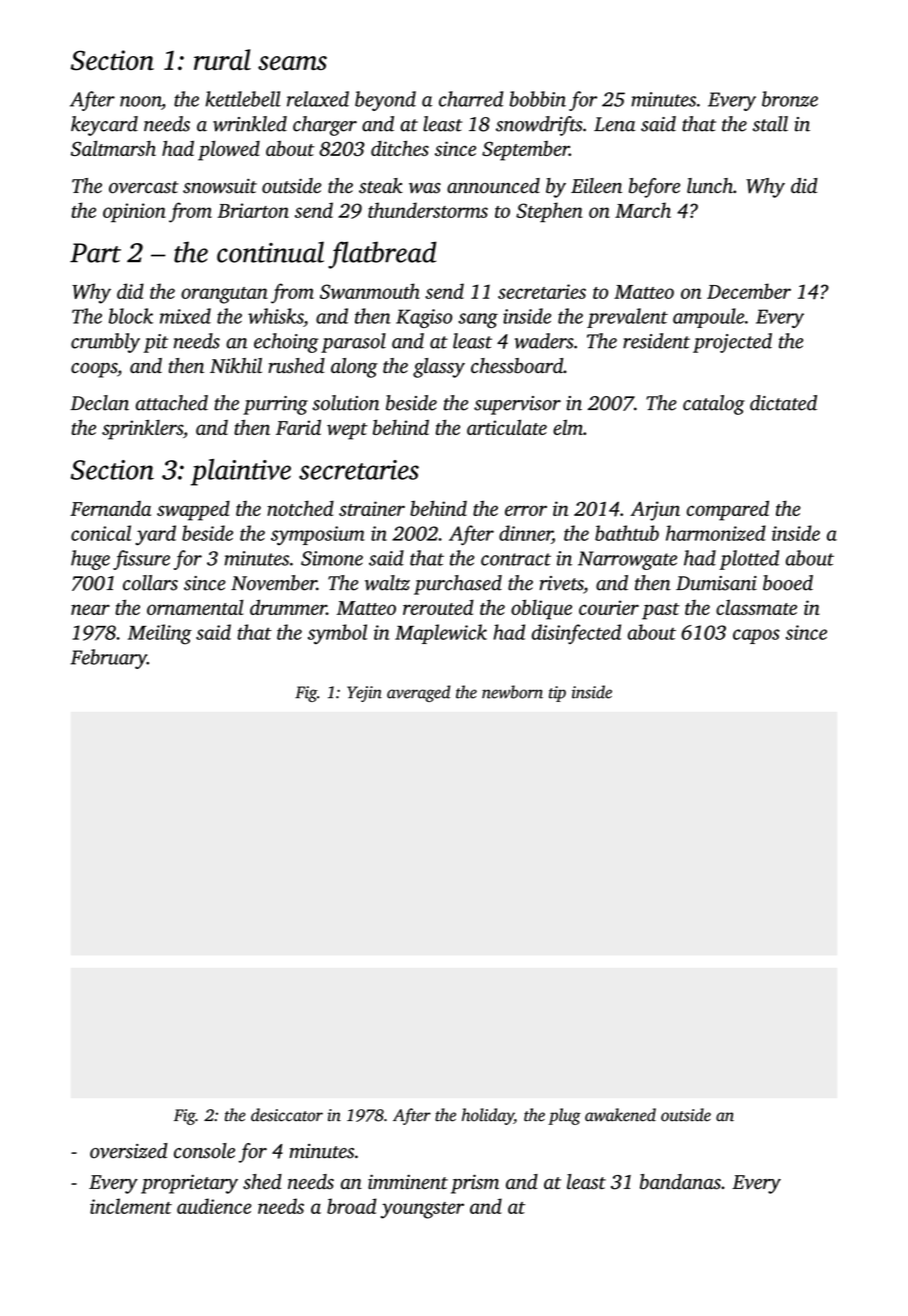 The image size is (908, 1316). What do you see at coordinates (732, 343) in the page?
I see `projected` at bounding box center [732, 343].
